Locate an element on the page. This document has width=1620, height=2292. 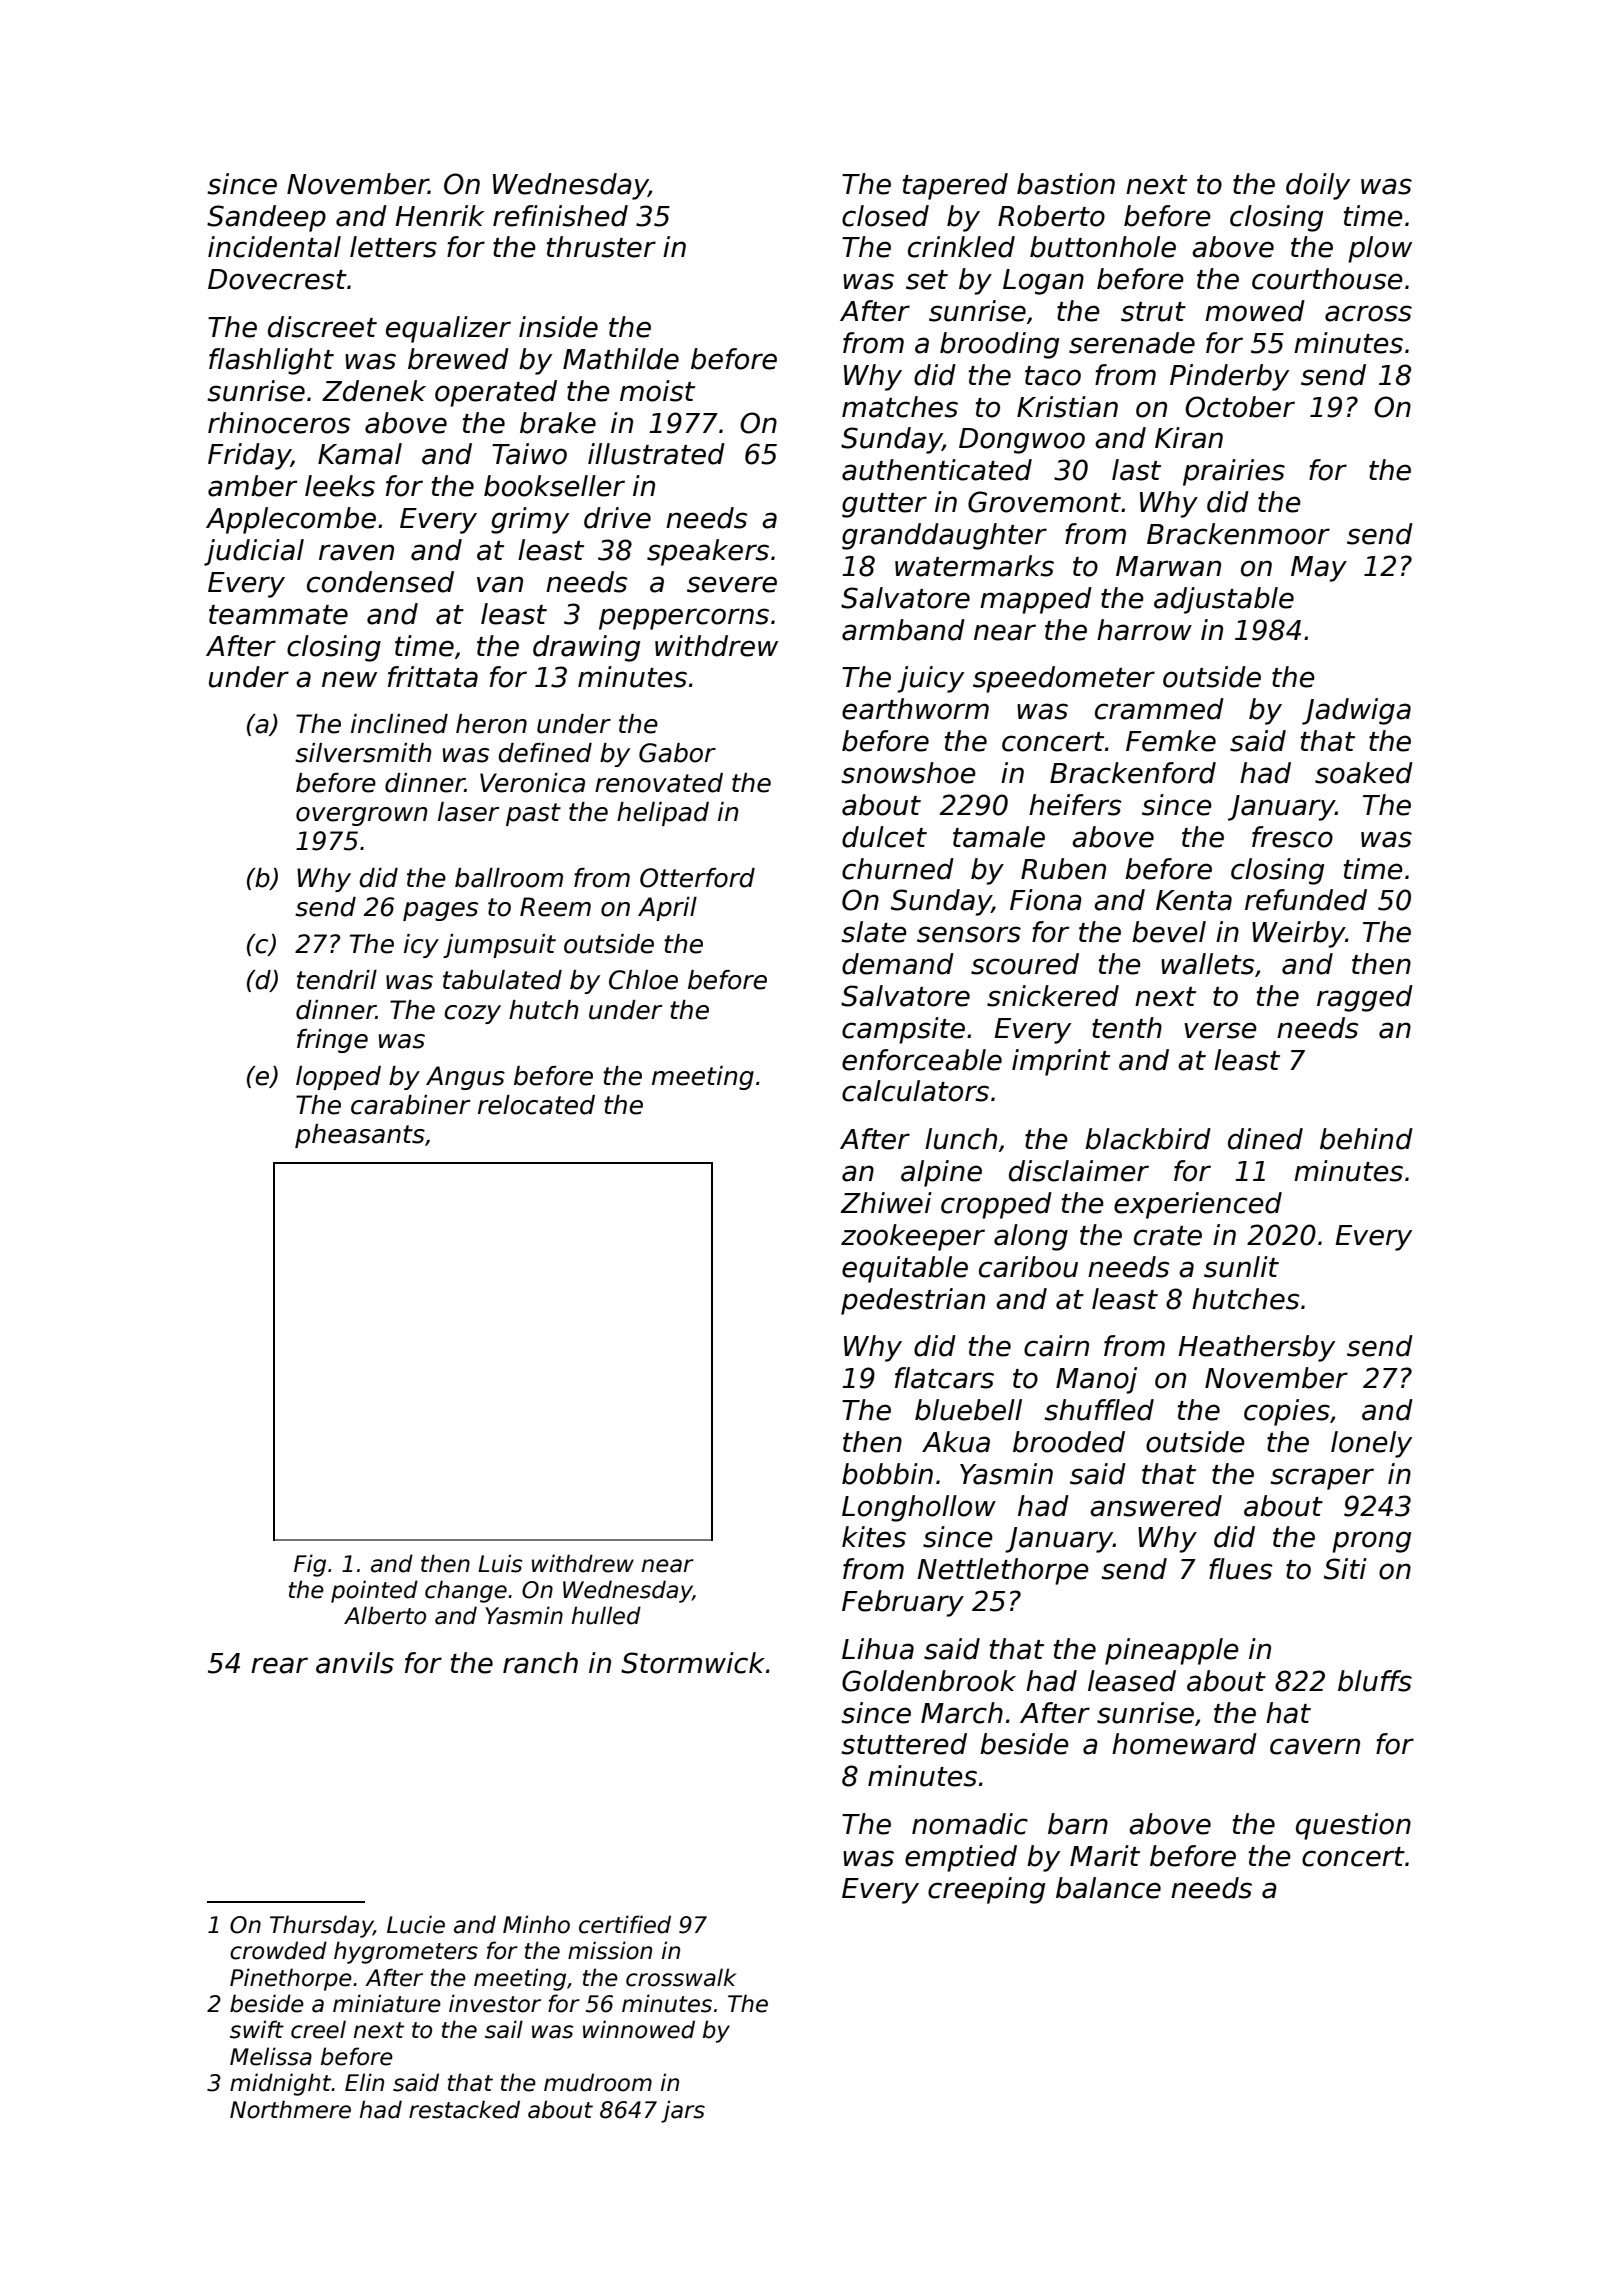
Zhiwei is located at coordinates (886, 1203).
